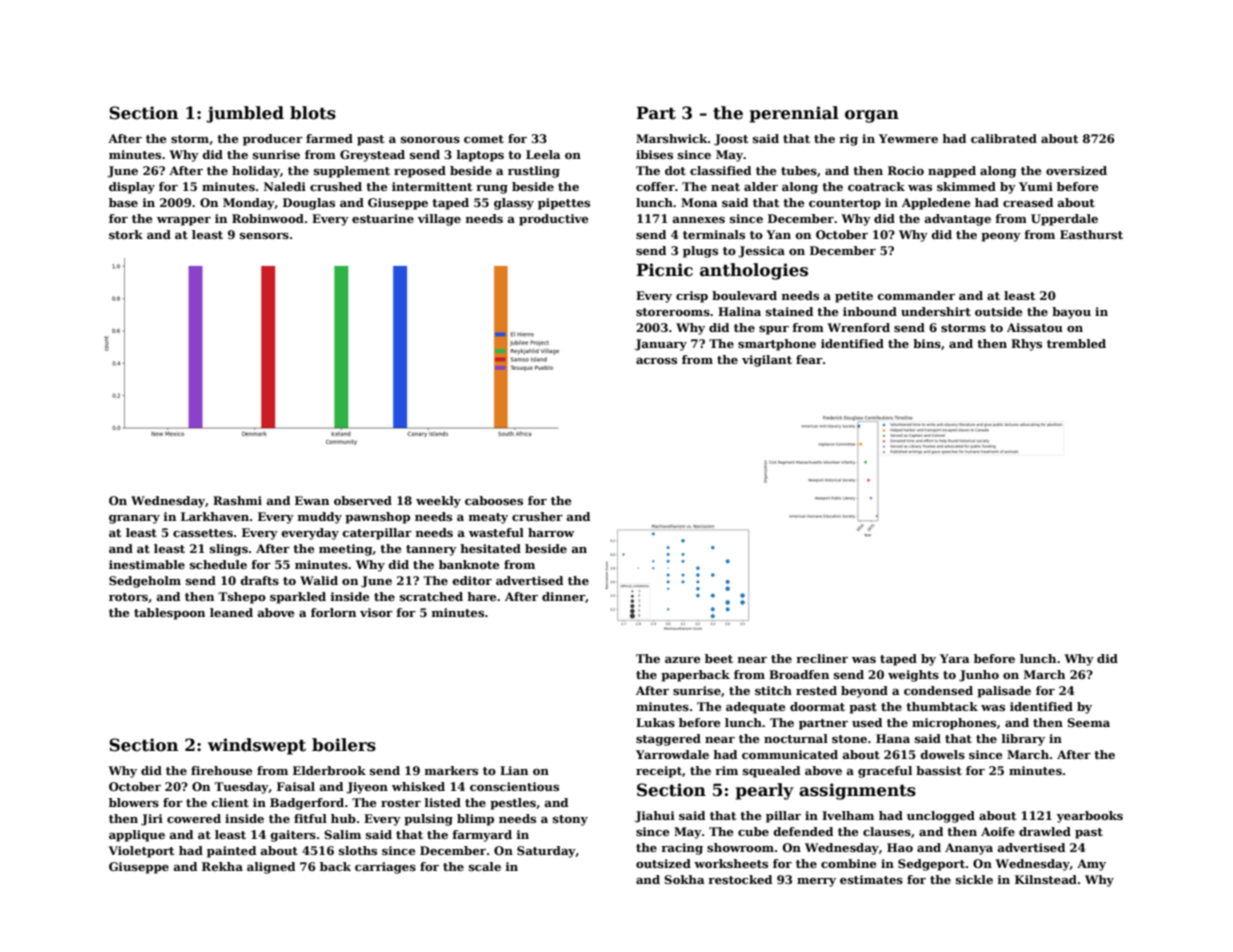  Describe the element at coordinates (264, 236) in the screenshot. I see `sensors` at that location.
